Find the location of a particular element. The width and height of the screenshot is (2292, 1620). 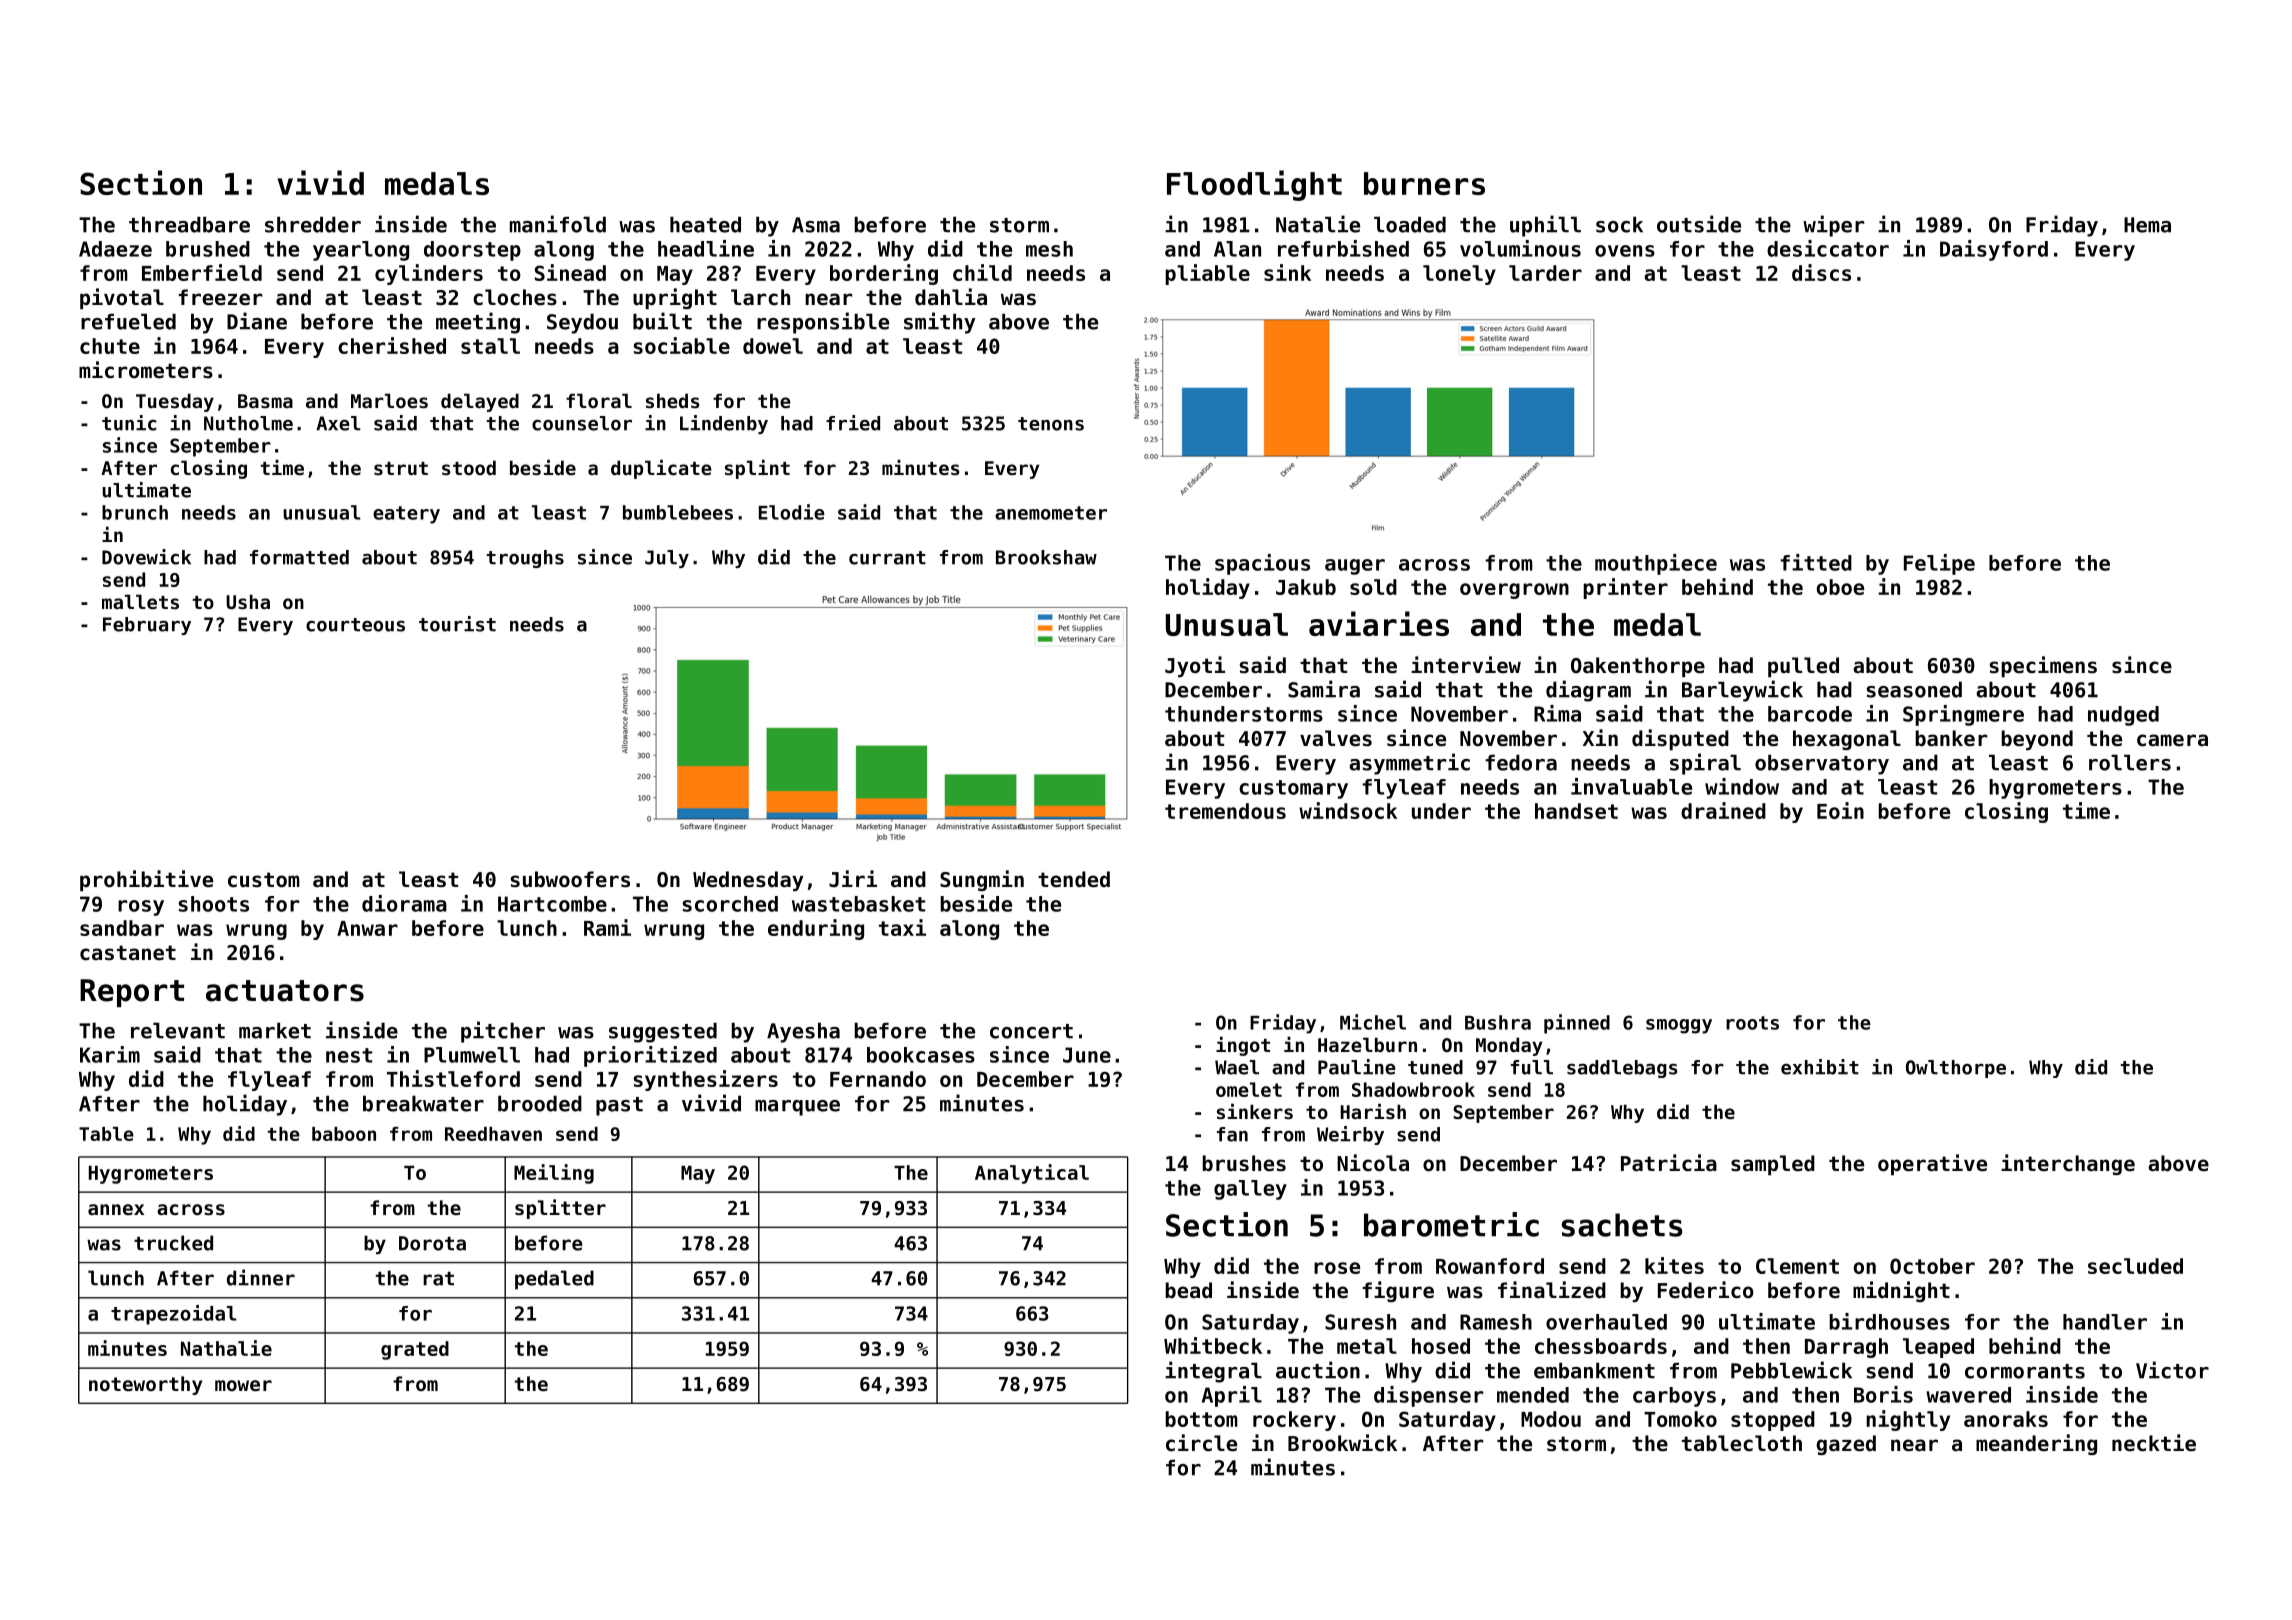

tremendous is located at coordinates (1225, 811).
